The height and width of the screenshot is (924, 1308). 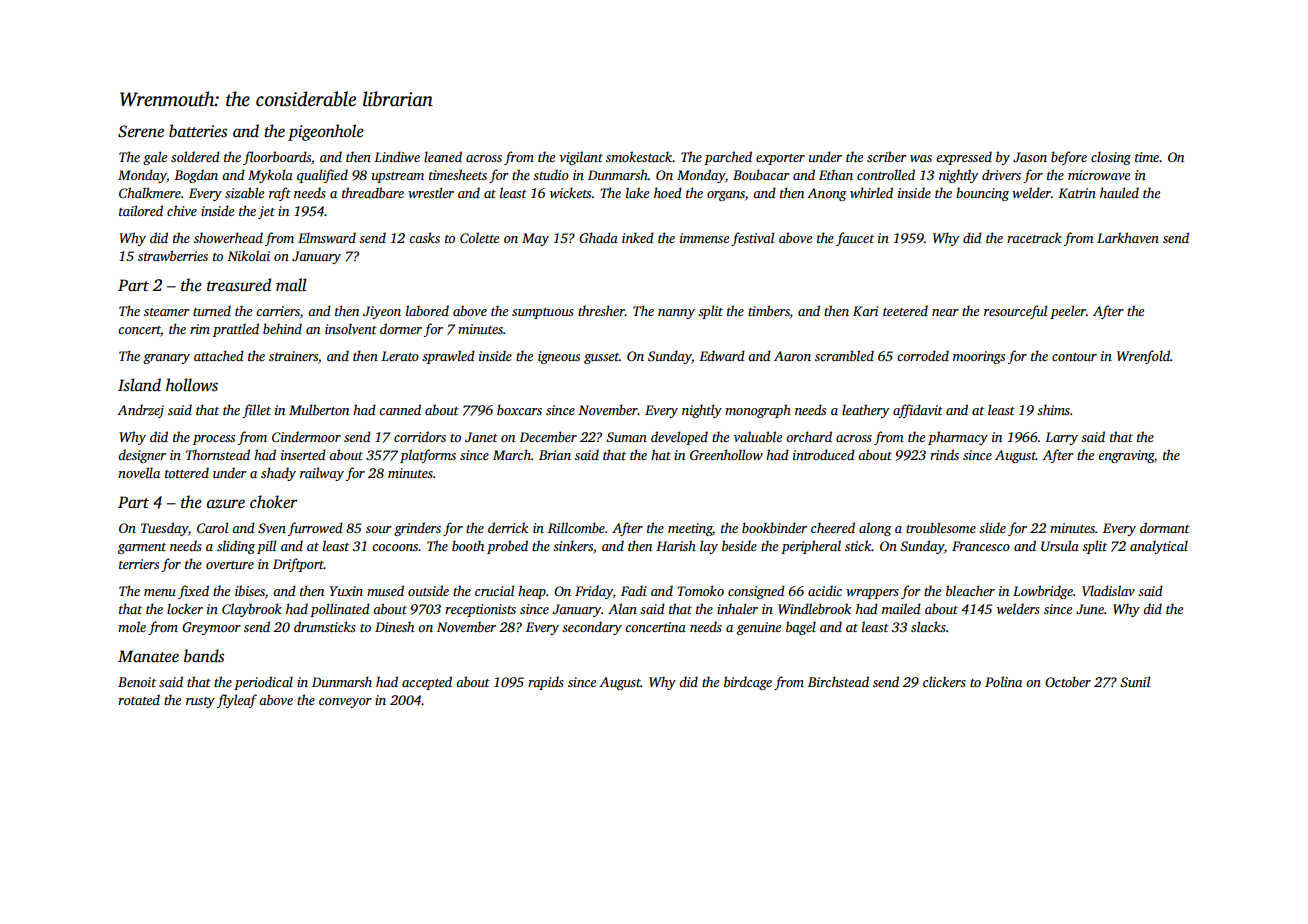 I want to click on moorings, so click(x=979, y=357).
